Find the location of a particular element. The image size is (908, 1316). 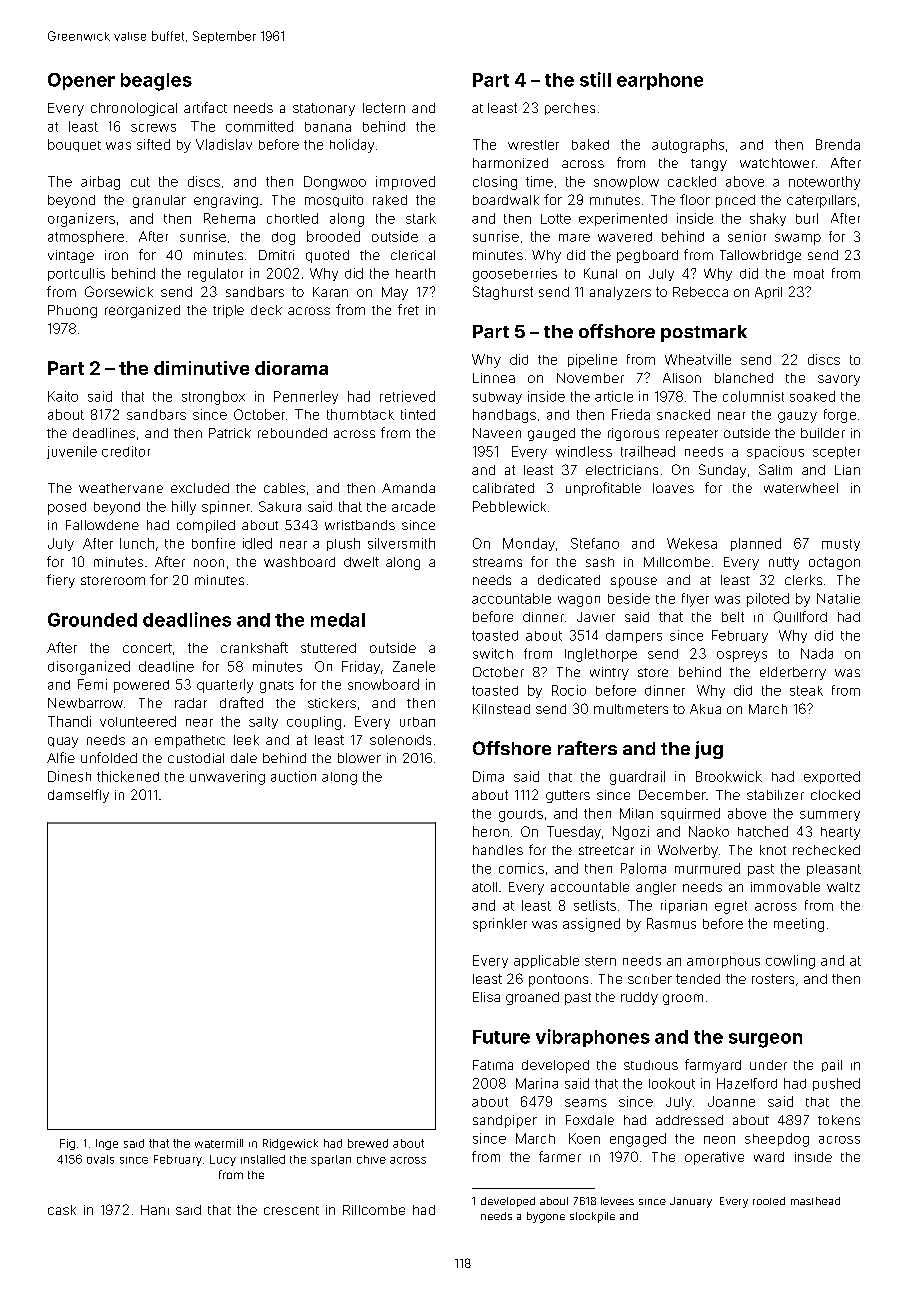

Kilnstead is located at coordinates (501, 709).
